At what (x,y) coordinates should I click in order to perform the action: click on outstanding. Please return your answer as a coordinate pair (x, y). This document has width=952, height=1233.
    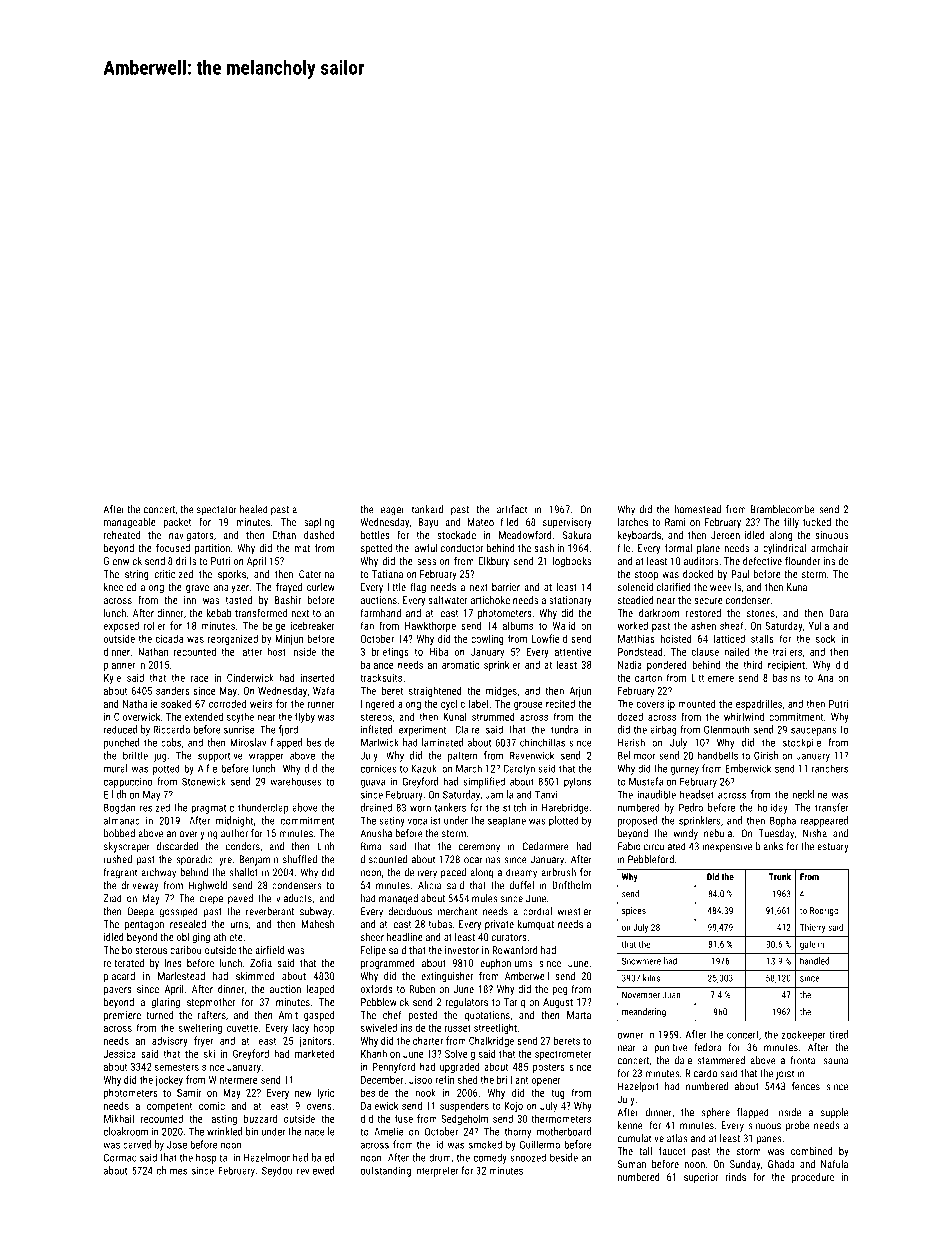
    Looking at the image, I should click on (386, 1171).
